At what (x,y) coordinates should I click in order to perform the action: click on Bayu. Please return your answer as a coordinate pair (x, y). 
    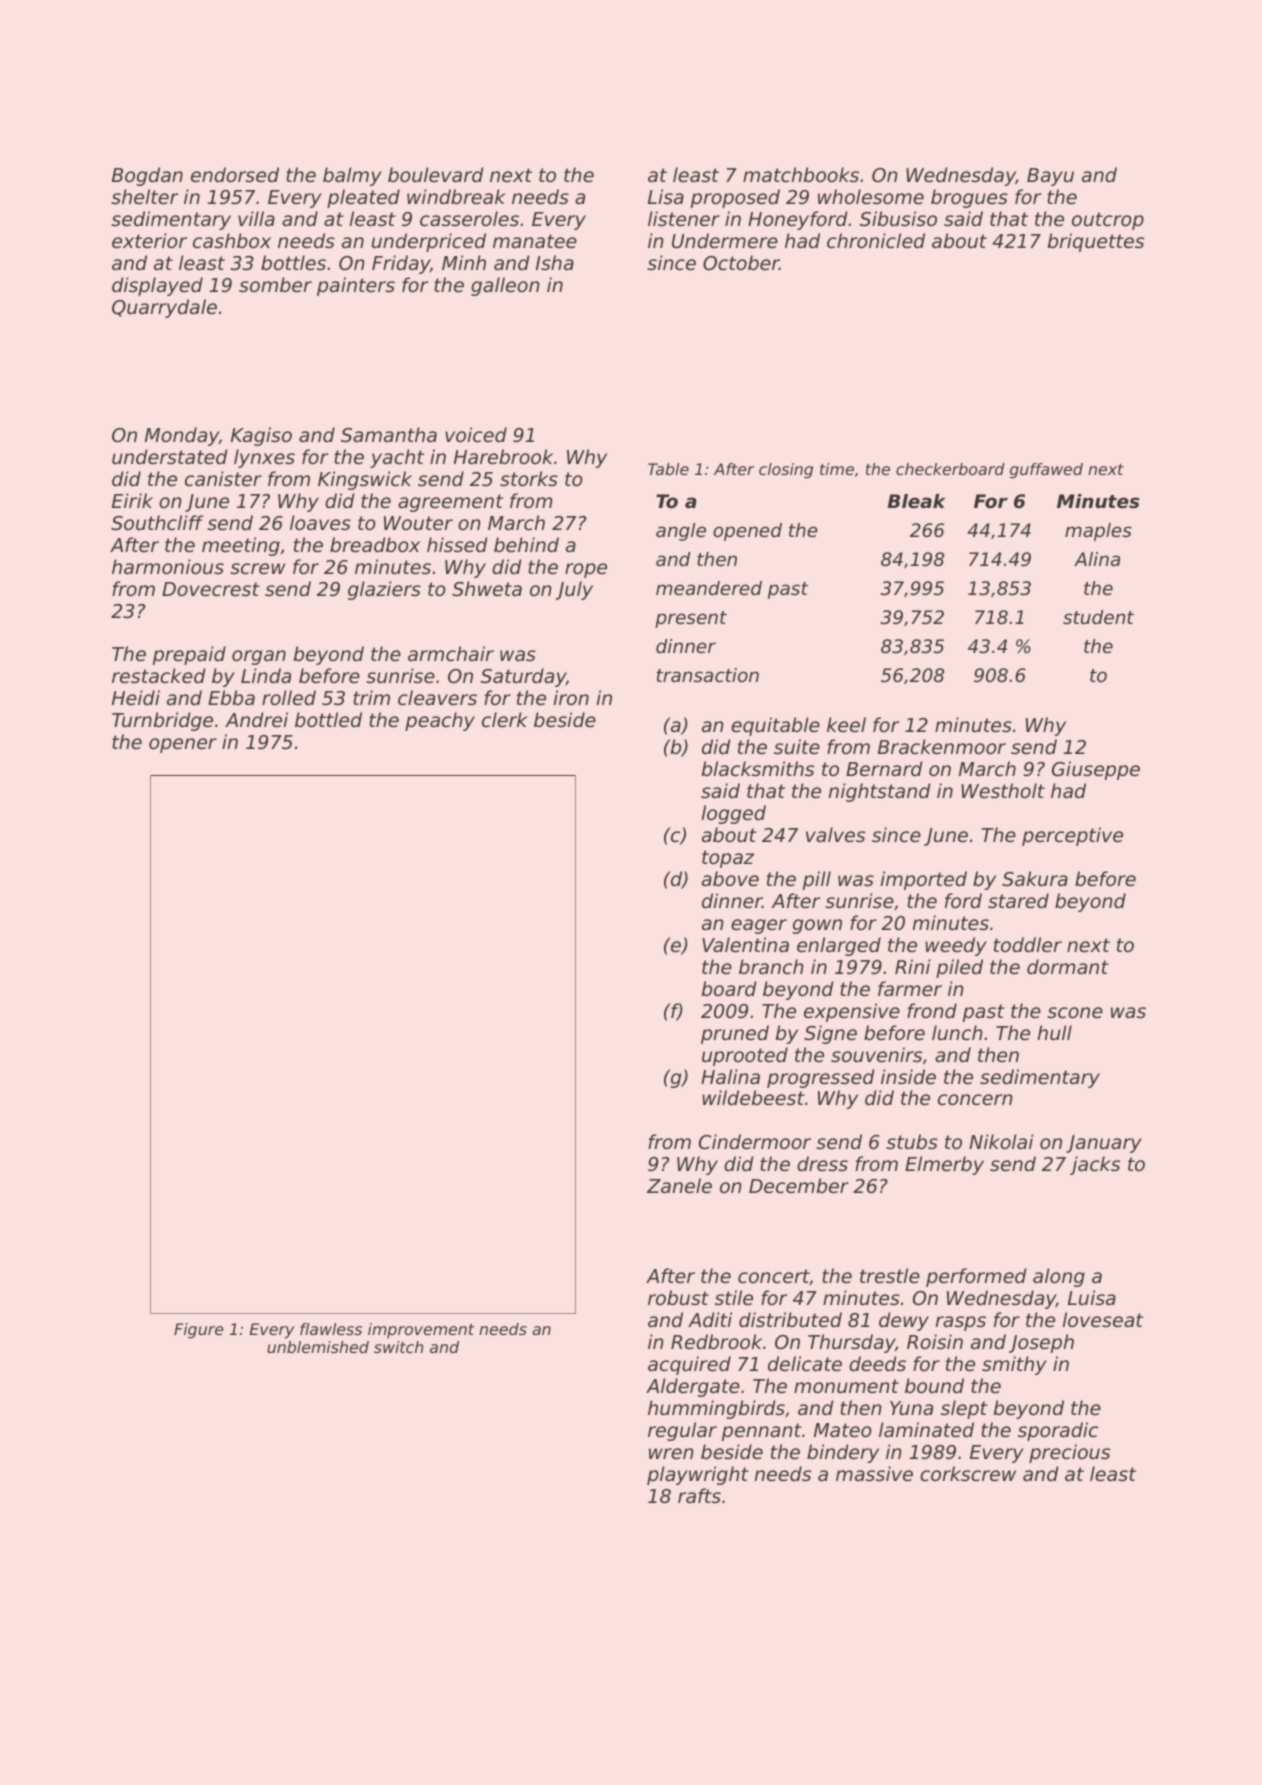
    Looking at the image, I should click on (1050, 177).
